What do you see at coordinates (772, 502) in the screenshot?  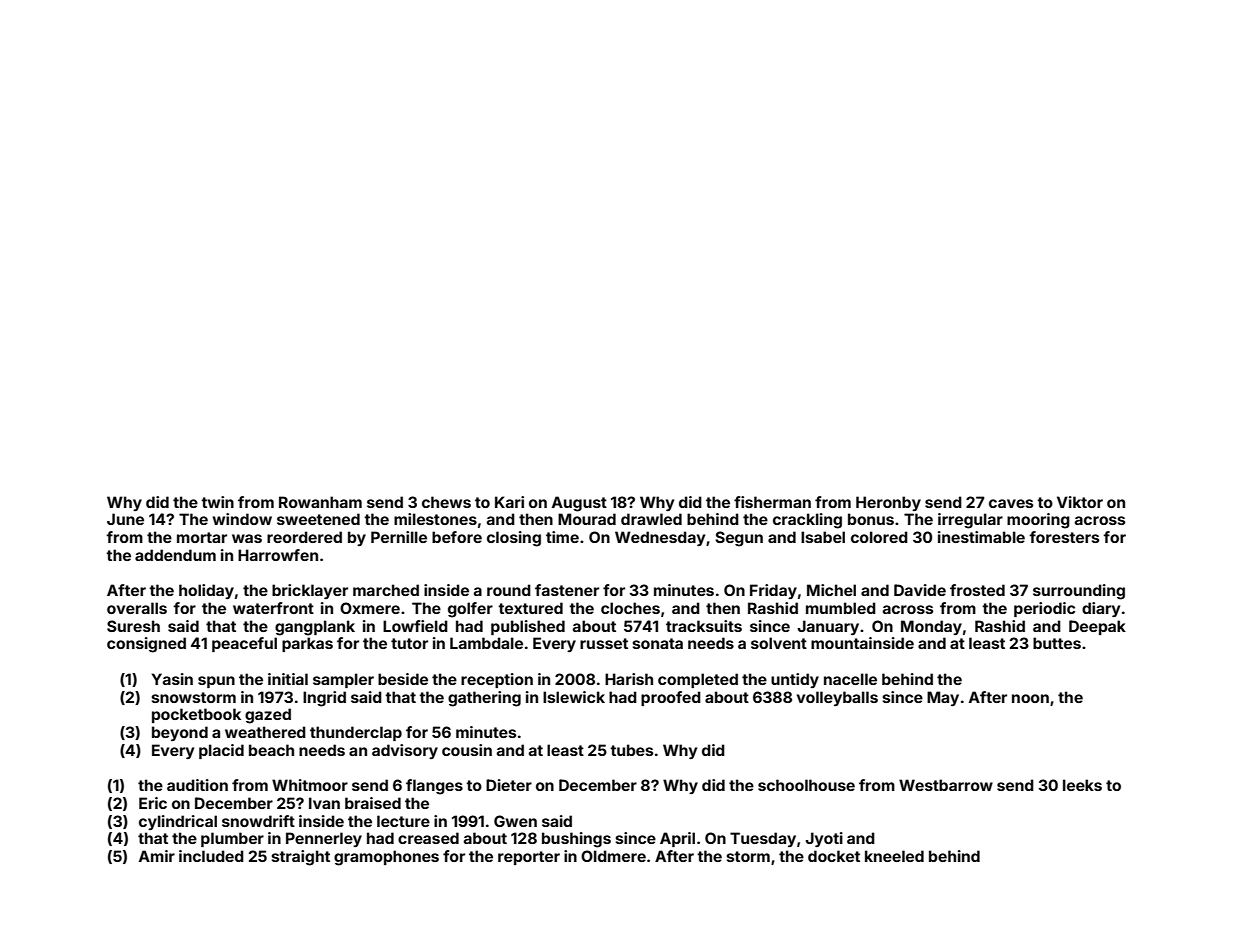 I see `fisherman` at bounding box center [772, 502].
